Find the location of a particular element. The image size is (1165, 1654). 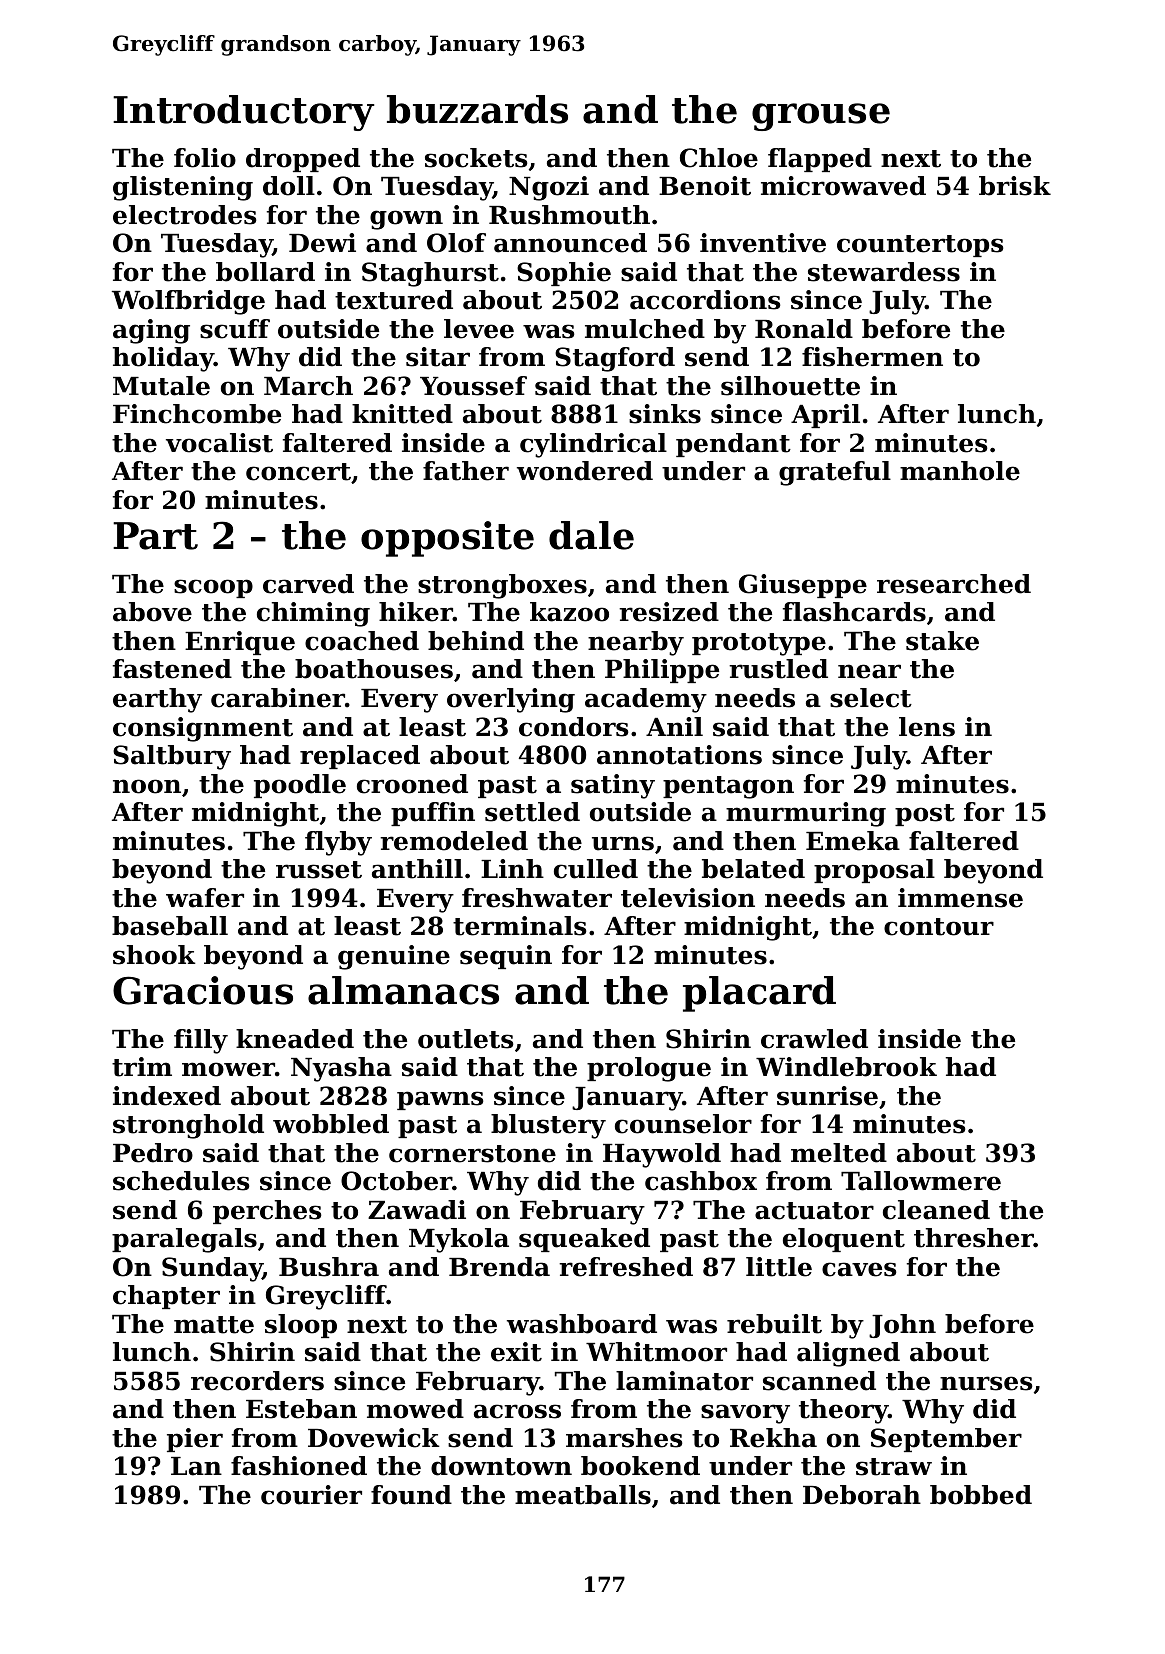

Lan is located at coordinates (196, 1466).
